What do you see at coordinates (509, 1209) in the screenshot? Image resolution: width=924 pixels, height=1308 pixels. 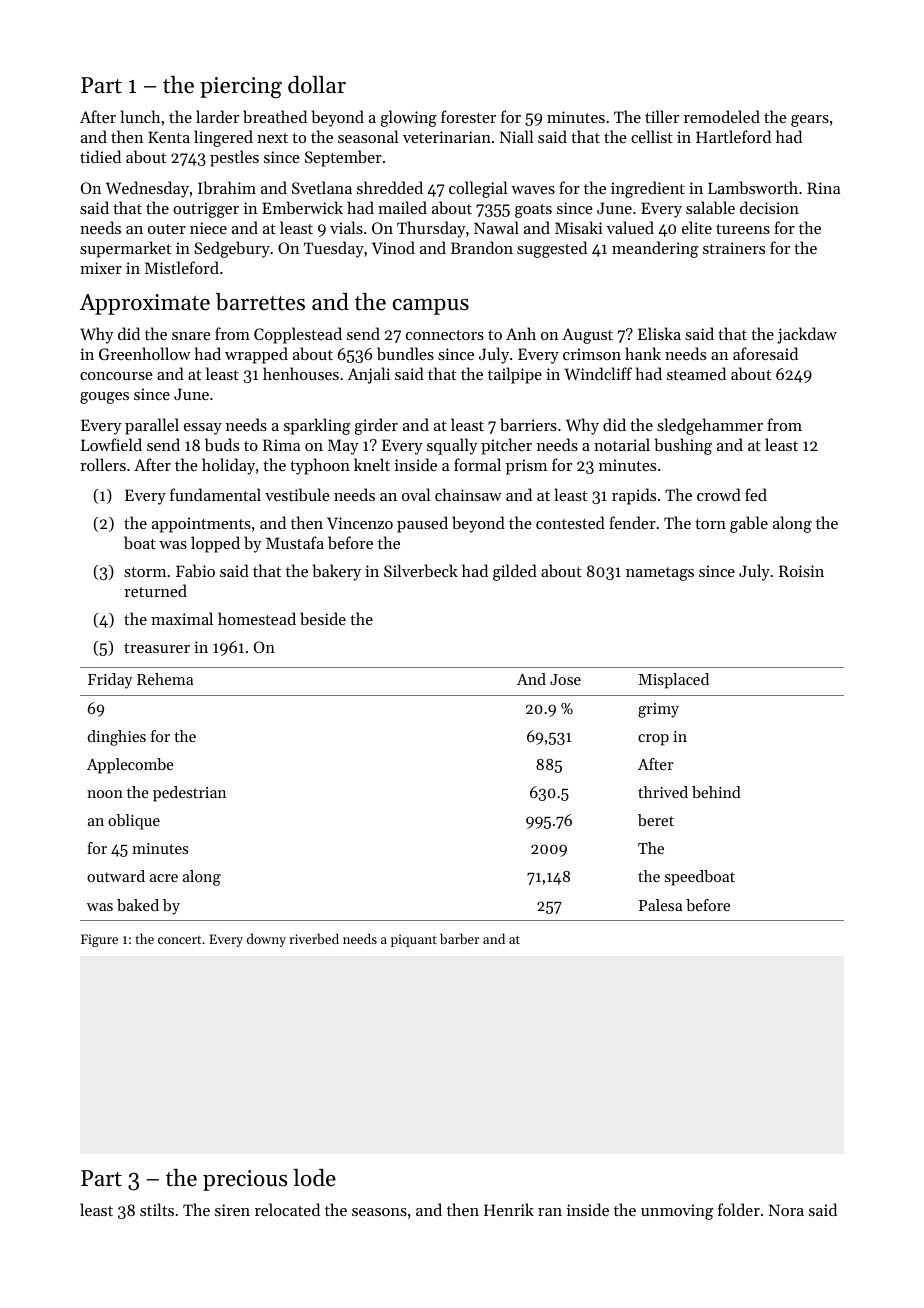 I see `Henrik` at bounding box center [509, 1209].
